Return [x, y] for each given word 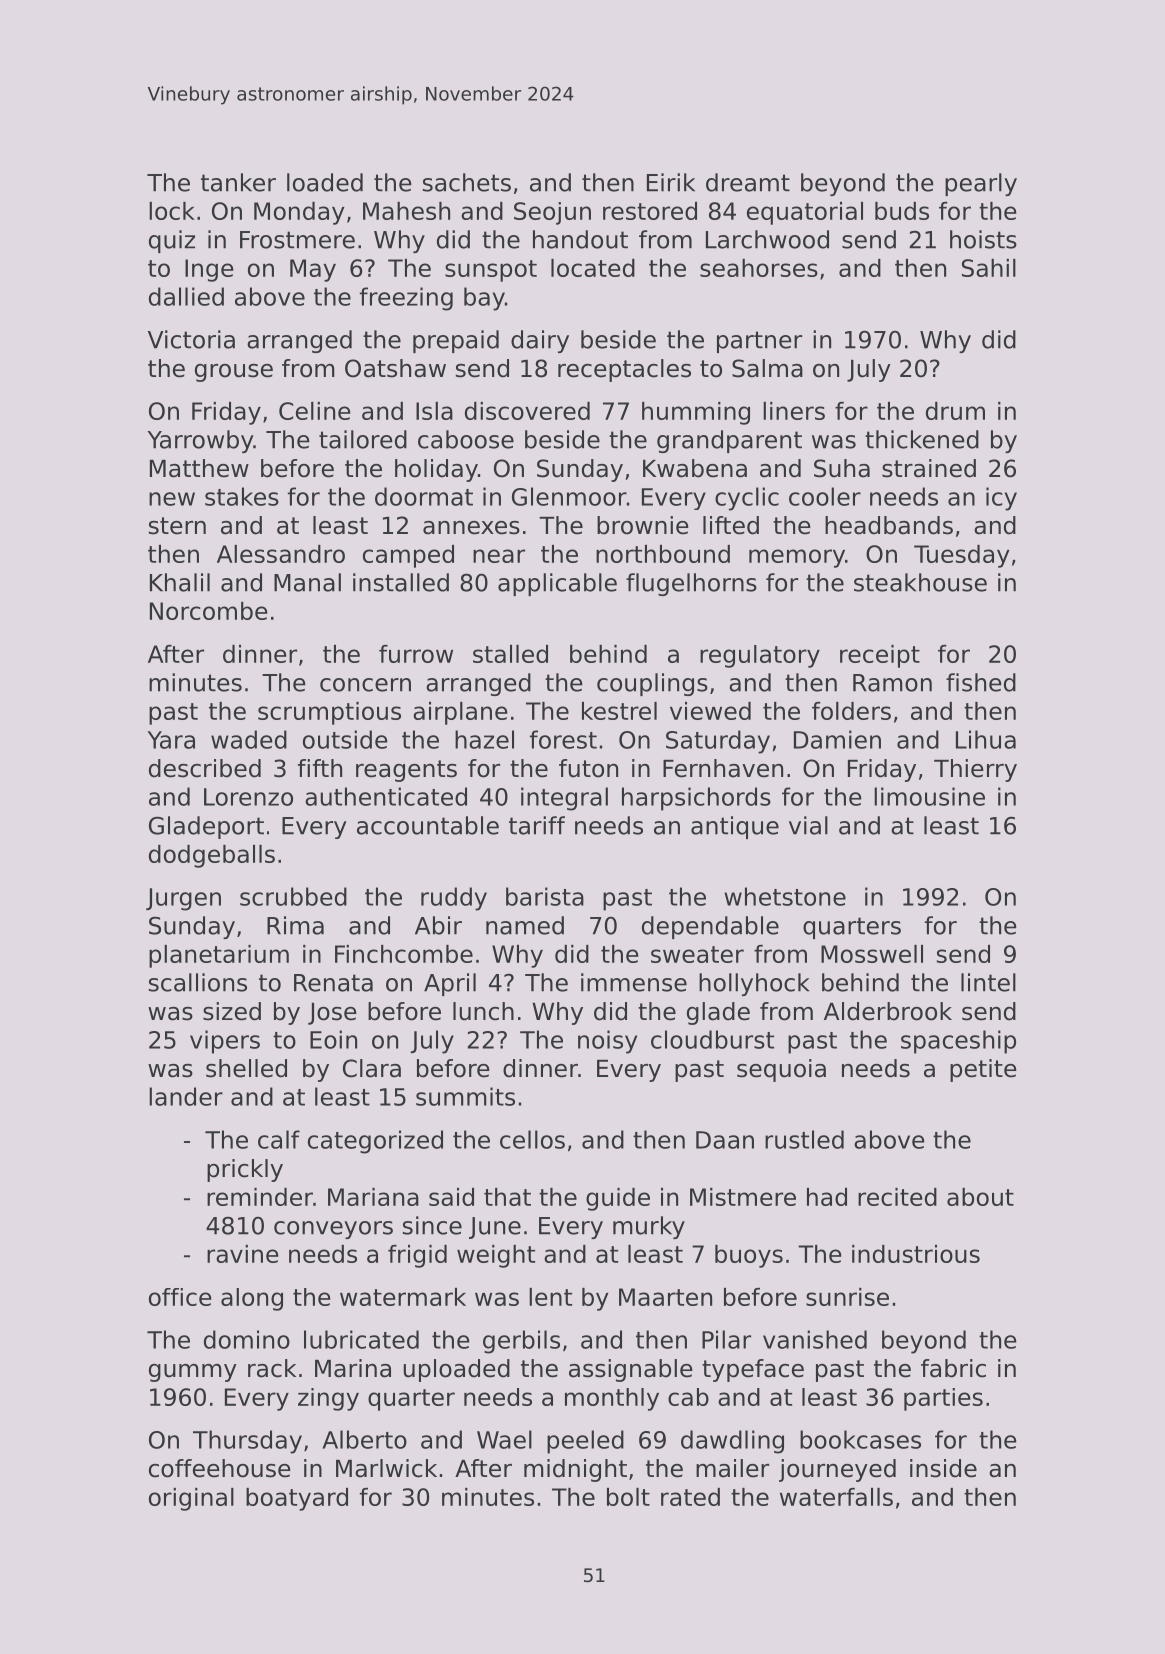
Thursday [247, 1442]
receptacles [624, 370]
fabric [953, 1368]
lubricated [361, 1339]
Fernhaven [723, 768]
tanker [238, 182]
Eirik [671, 182]
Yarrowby [200, 441]
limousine [929, 796]
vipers [225, 1042]
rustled [804, 1139]
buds [902, 211]
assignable [631, 1370]
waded [249, 739]
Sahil [989, 268]
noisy [607, 1042]
